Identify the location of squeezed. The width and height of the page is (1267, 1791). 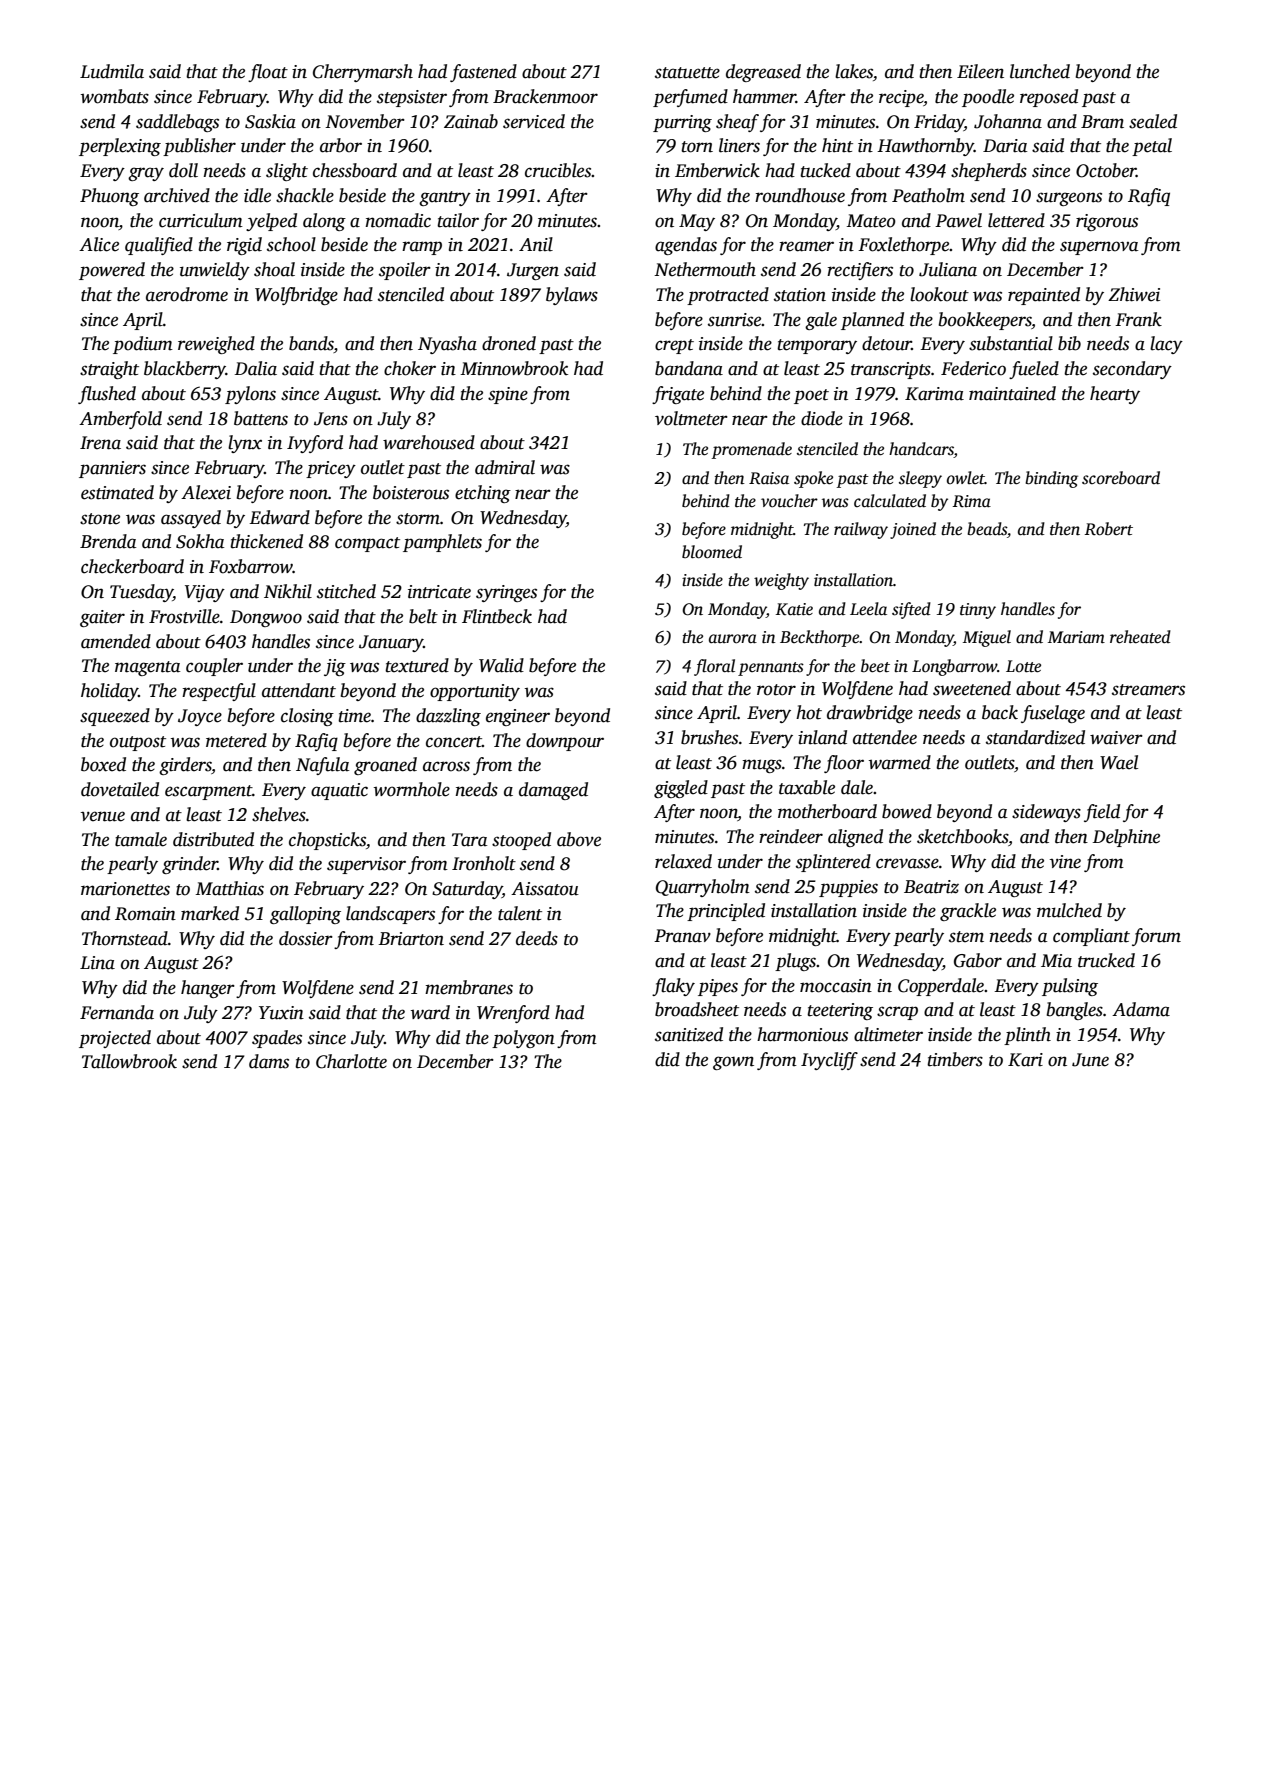
(115, 717).
